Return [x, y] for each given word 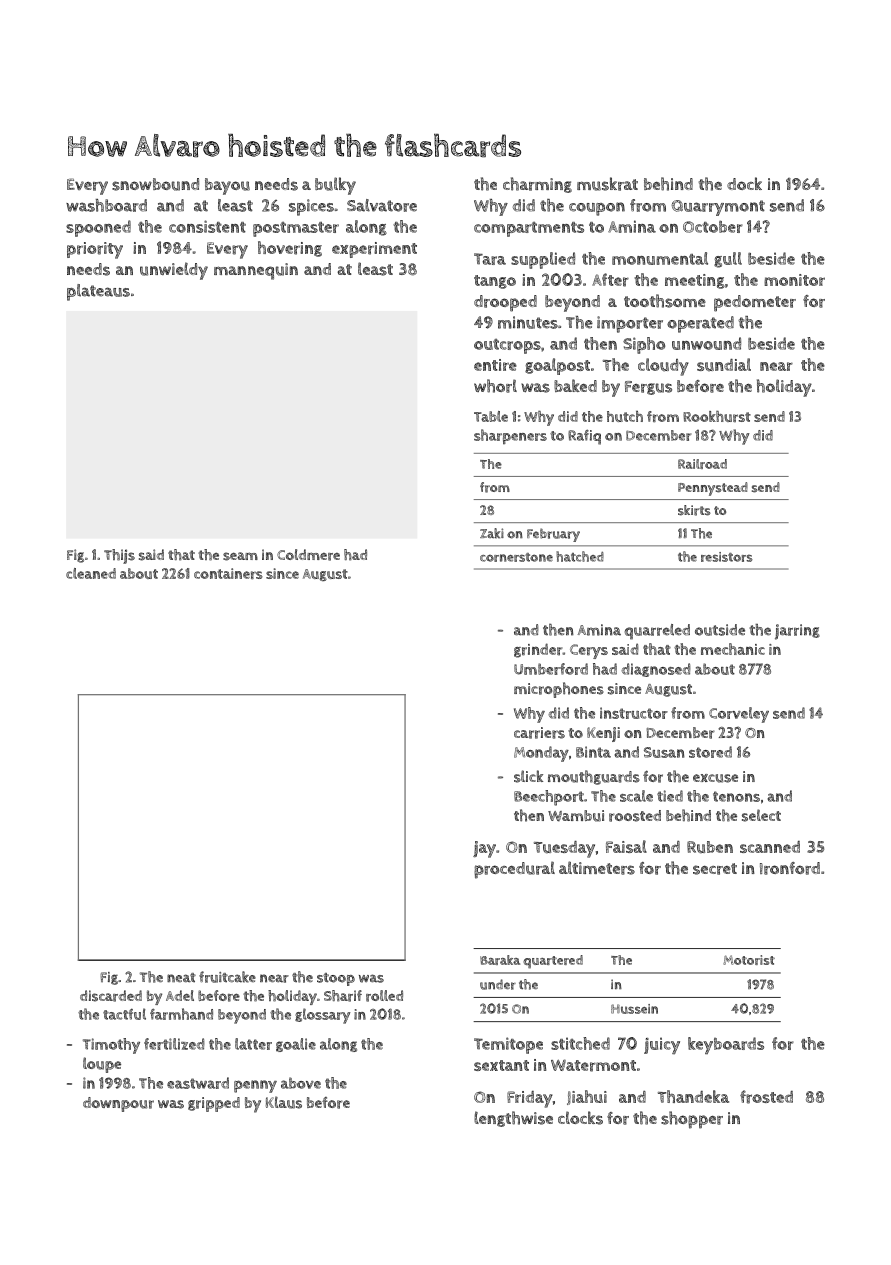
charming [537, 185]
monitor [794, 280]
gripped [214, 1104]
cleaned [91, 573]
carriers [539, 733]
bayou [227, 186]
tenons [736, 796]
